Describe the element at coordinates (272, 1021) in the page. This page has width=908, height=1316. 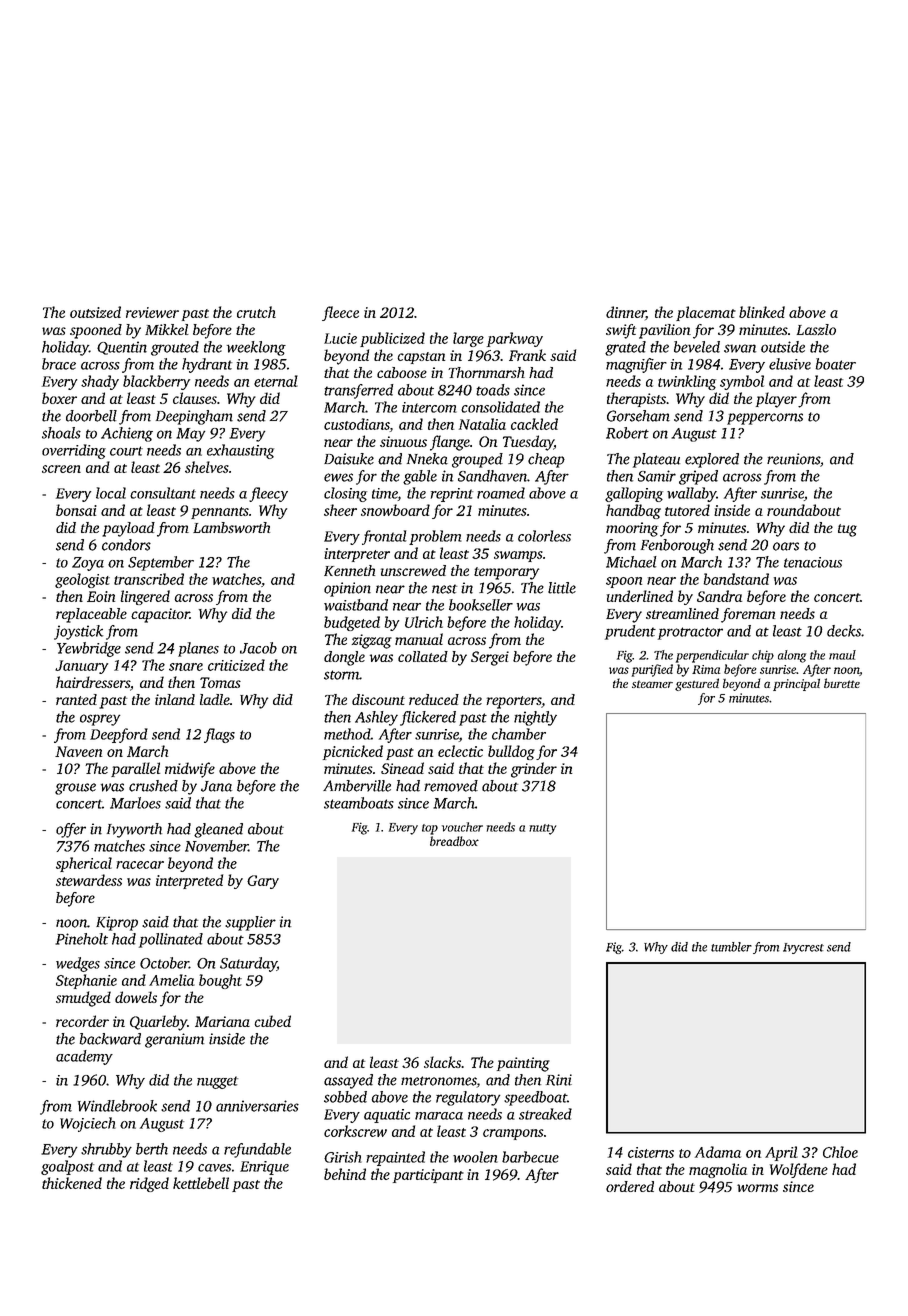
I see `cubed` at that location.
